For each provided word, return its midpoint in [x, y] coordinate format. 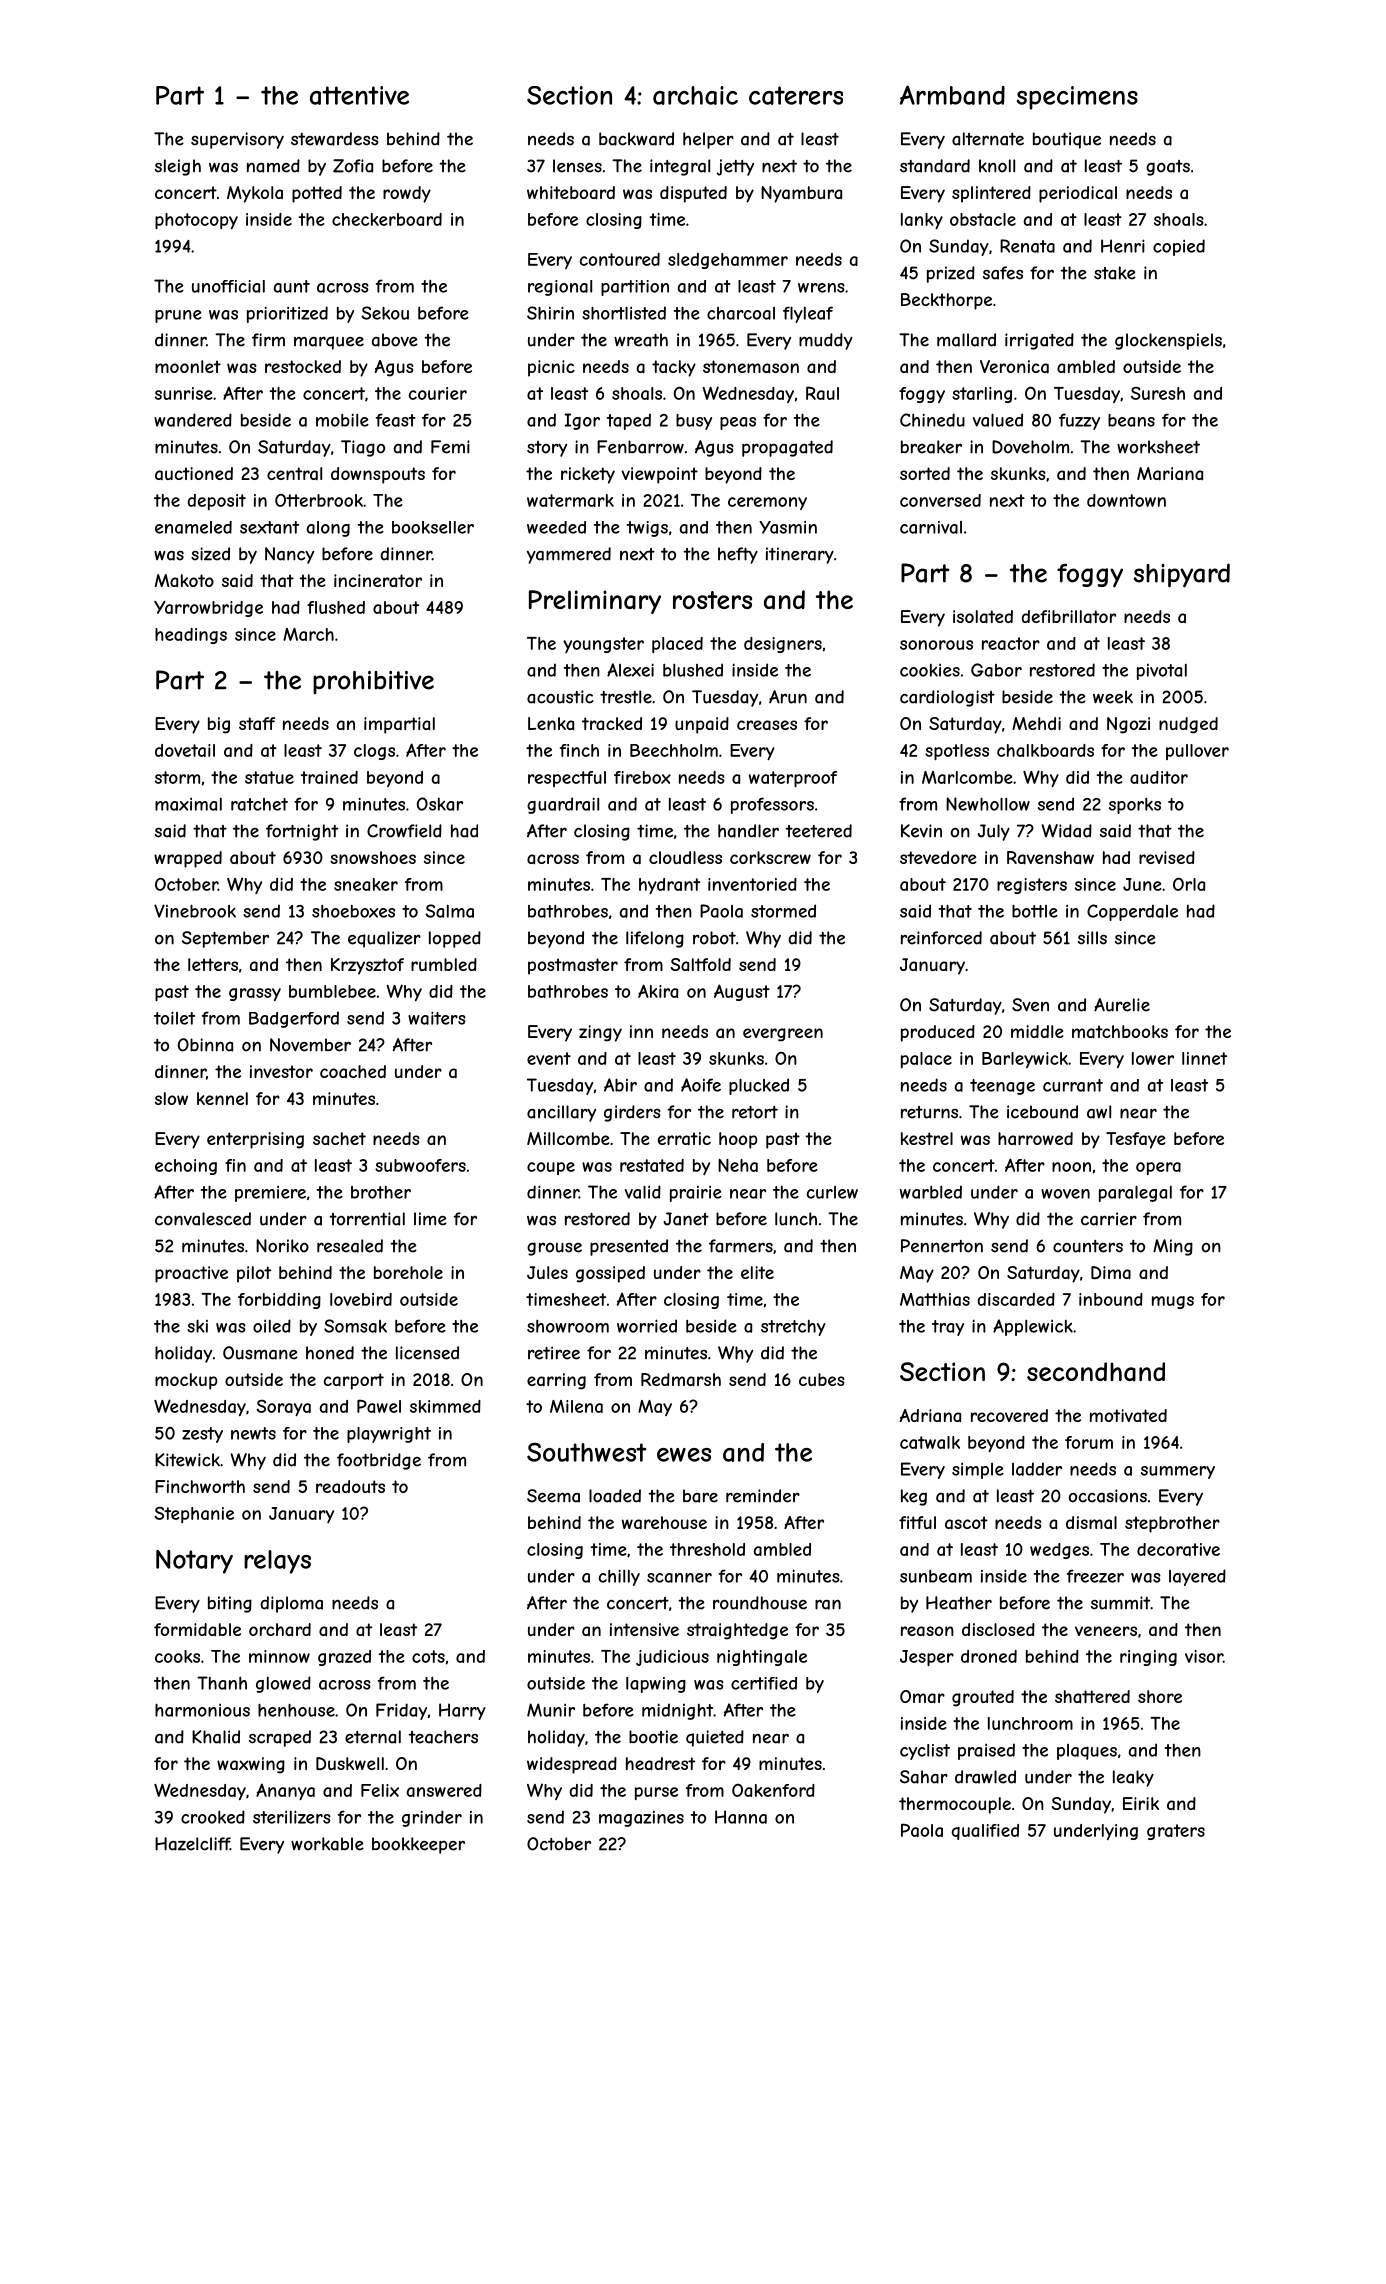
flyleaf [808, 314]
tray [948, 1328]
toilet [174, 1018]
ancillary [561, 1113]
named [273, 166]
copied [1179, 247]
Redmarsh [681, 1379]
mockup [186, 1381]
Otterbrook [319, 500]
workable [327, 1844]
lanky [922, 221]
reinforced [941, 938]
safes [1003, 273]
